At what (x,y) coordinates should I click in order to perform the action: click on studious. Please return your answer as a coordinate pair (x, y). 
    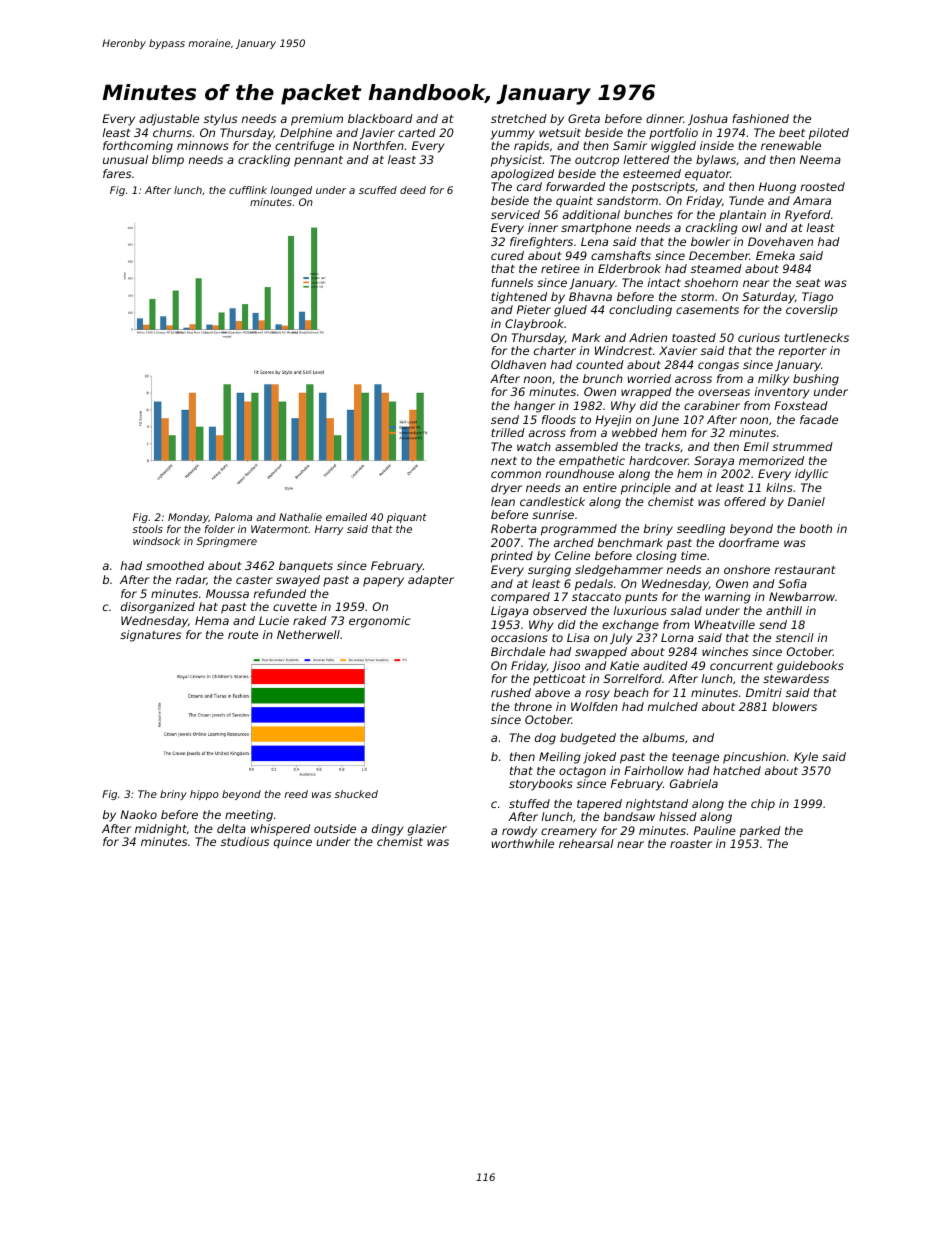
    Looking at the image, I should click on (245, 841).
